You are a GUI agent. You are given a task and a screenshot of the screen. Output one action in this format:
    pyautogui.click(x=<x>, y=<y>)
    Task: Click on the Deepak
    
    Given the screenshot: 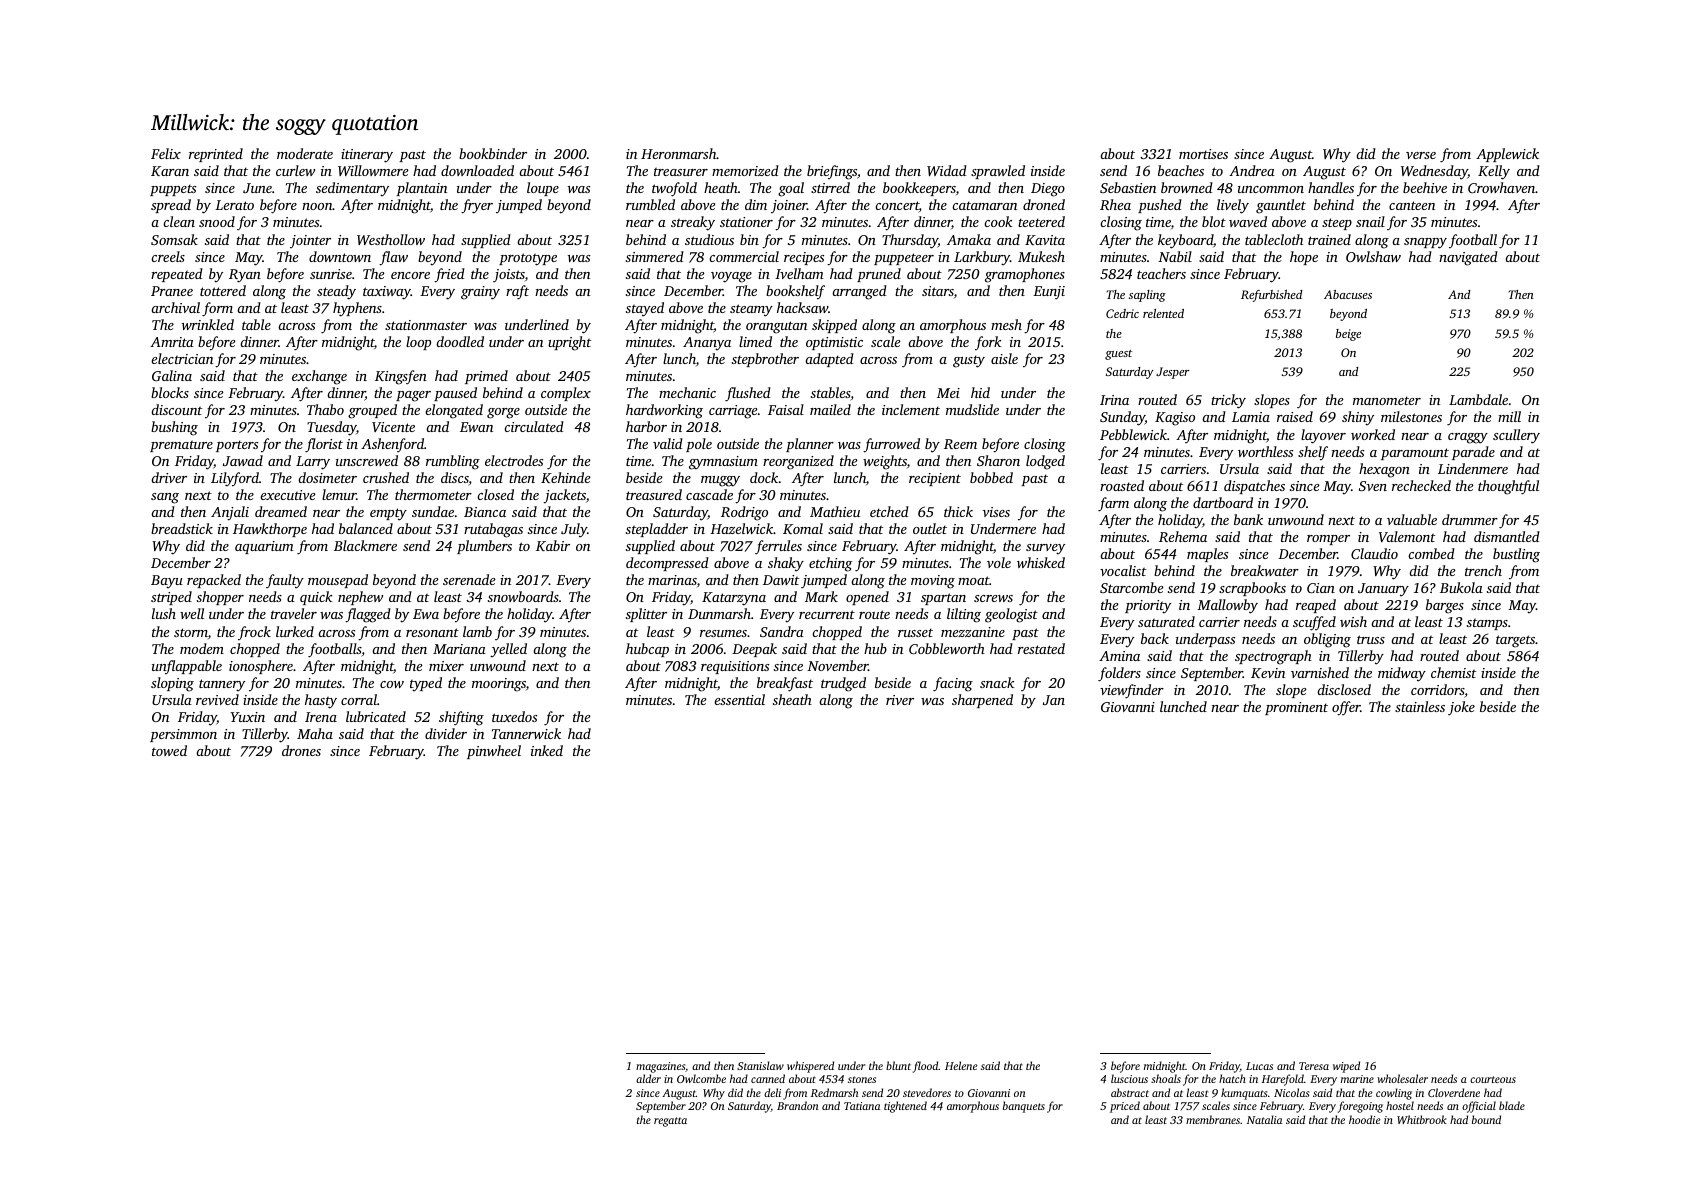 What is the action you would take?
    pyautogui.click(x=754, y=650)
